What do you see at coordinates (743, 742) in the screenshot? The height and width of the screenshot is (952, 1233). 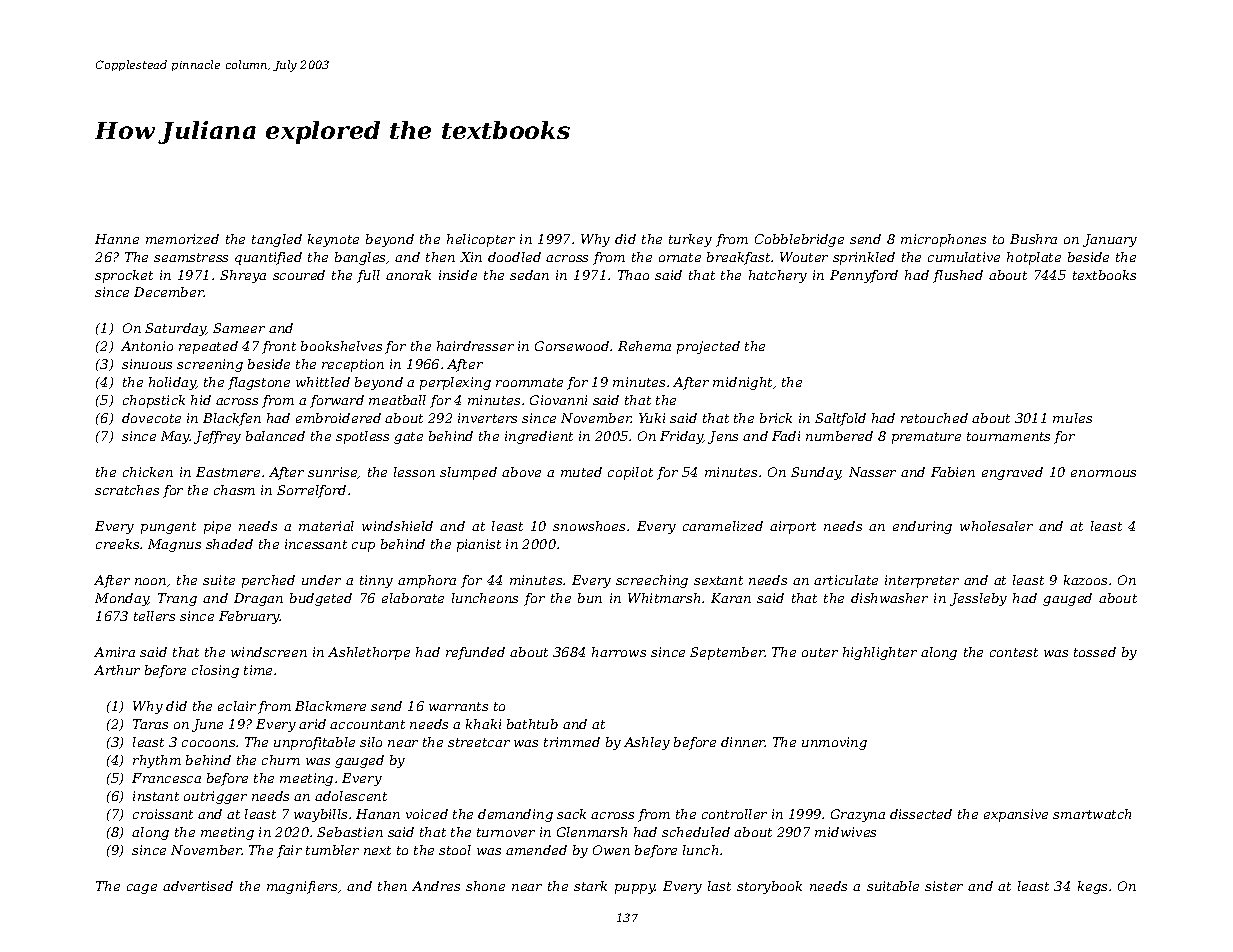 I see `dinner` at bounding box center [743, 742].
